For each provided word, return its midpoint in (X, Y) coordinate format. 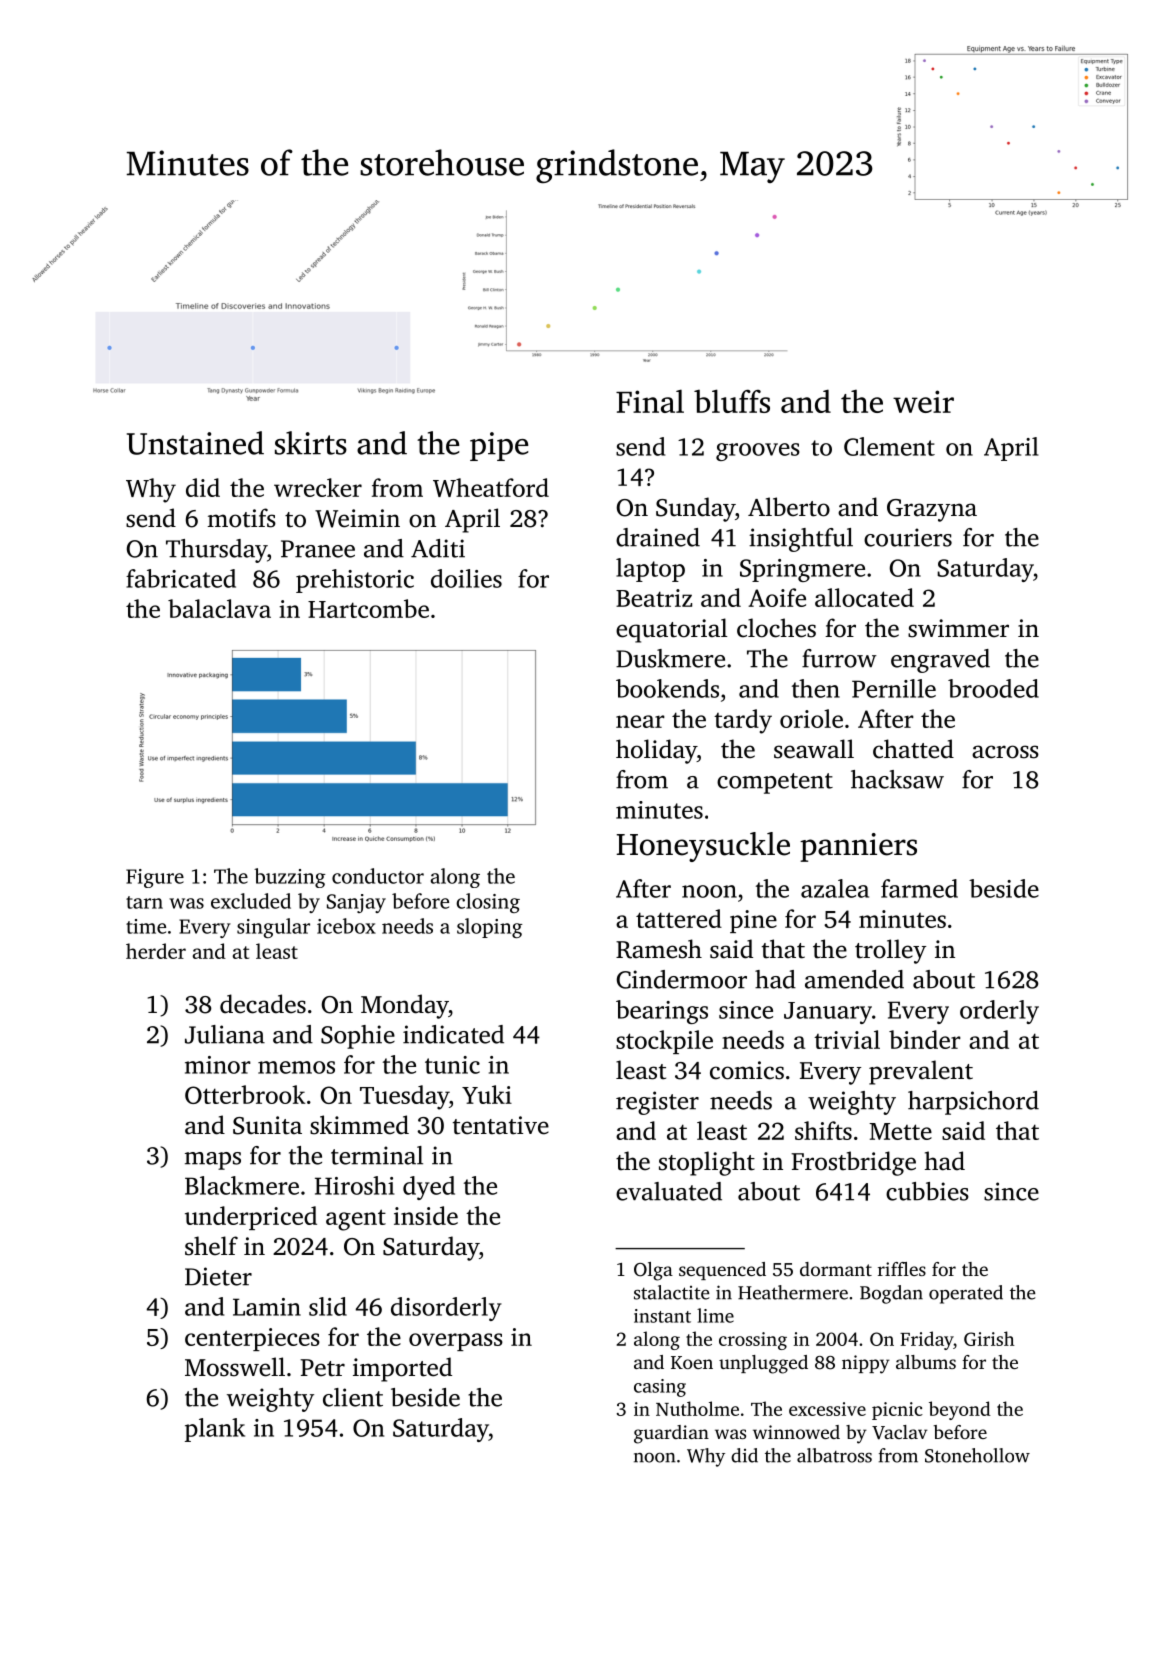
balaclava (219, 608)
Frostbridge (853, 1163)
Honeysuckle (703, 847)
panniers (858, 847)
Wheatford (491, 487)
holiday (656, 751)
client (353, 1397)
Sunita (267, 1125)
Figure (155, 878)
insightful (801, 540)
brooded (993, 688)
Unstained (195, 443)
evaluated (669, 1191)
